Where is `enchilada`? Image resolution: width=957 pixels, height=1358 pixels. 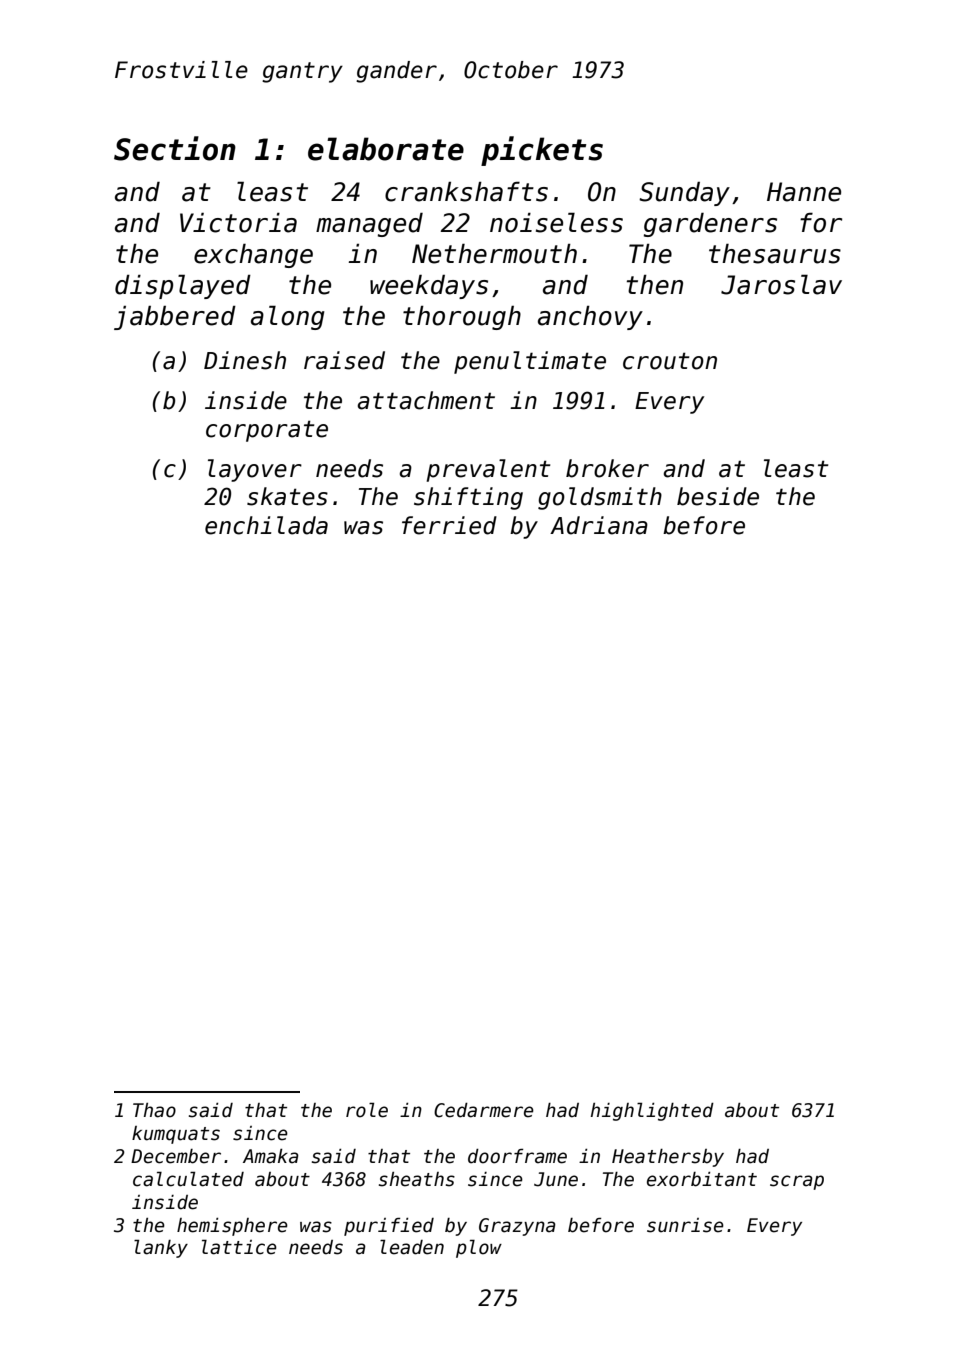
enchilada is located at coordinates (266, 525).
